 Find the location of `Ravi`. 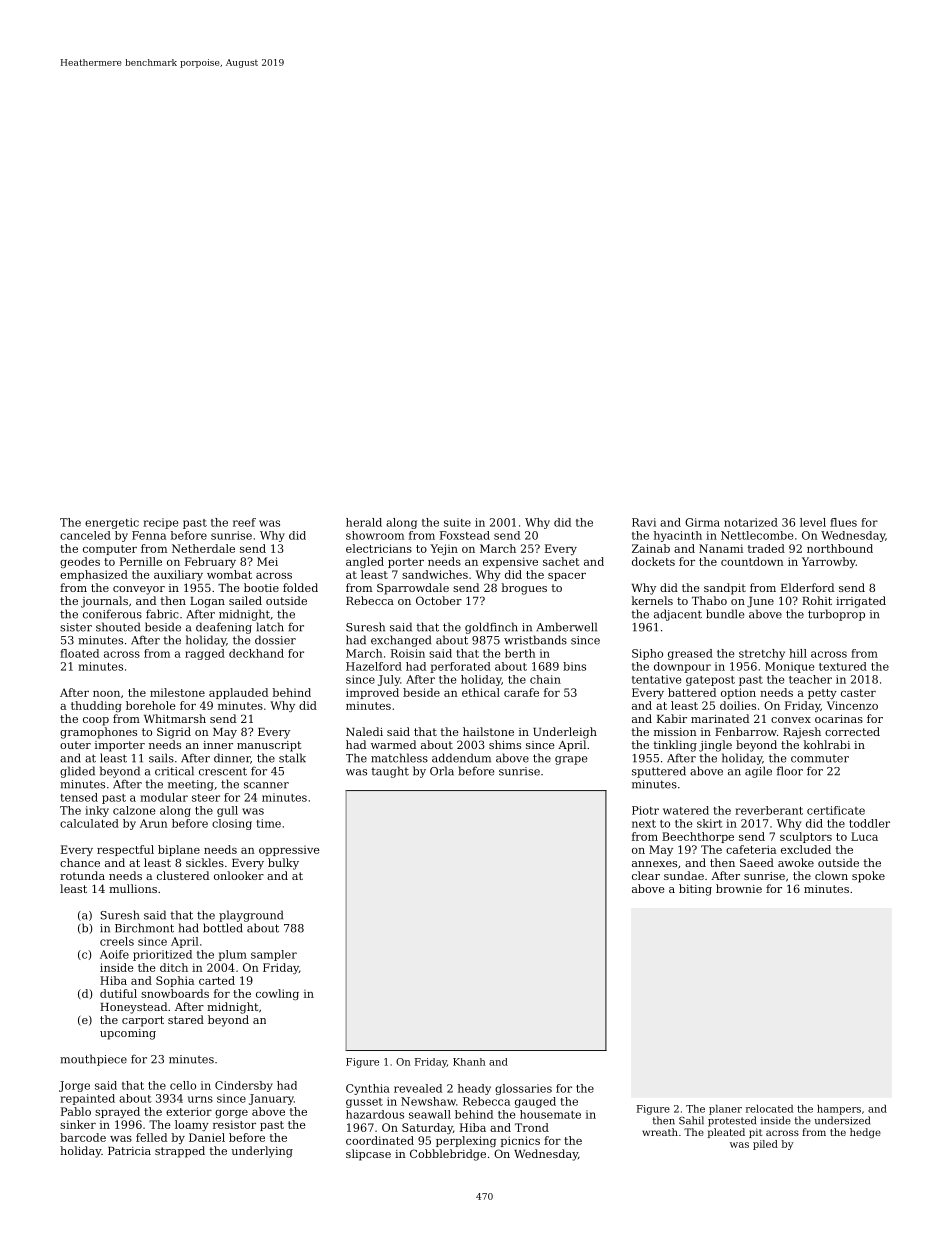

Ravi is located at coordinates (644, 522).
